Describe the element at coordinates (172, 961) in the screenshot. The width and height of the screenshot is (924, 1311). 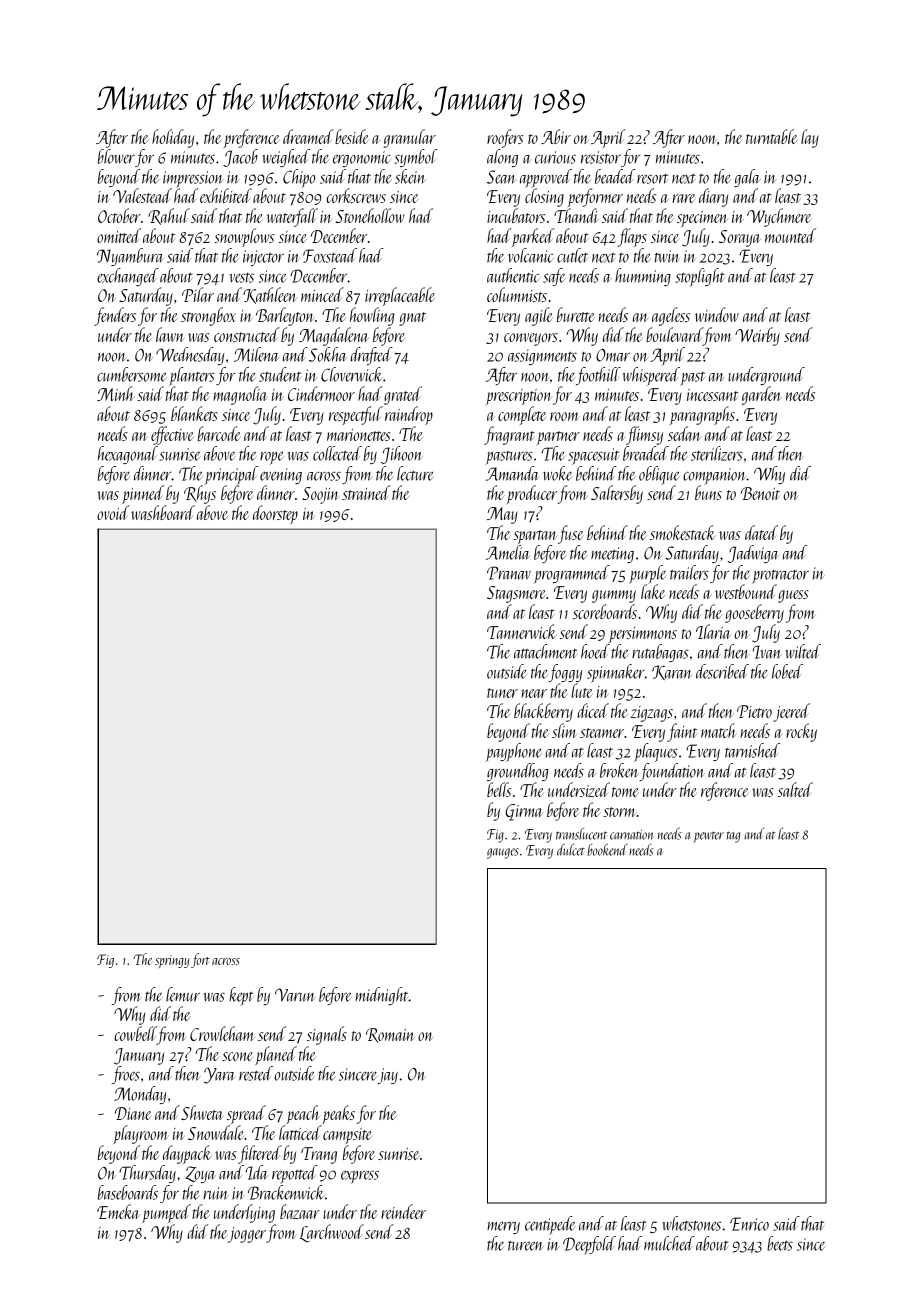
I see `springy` at that location.
